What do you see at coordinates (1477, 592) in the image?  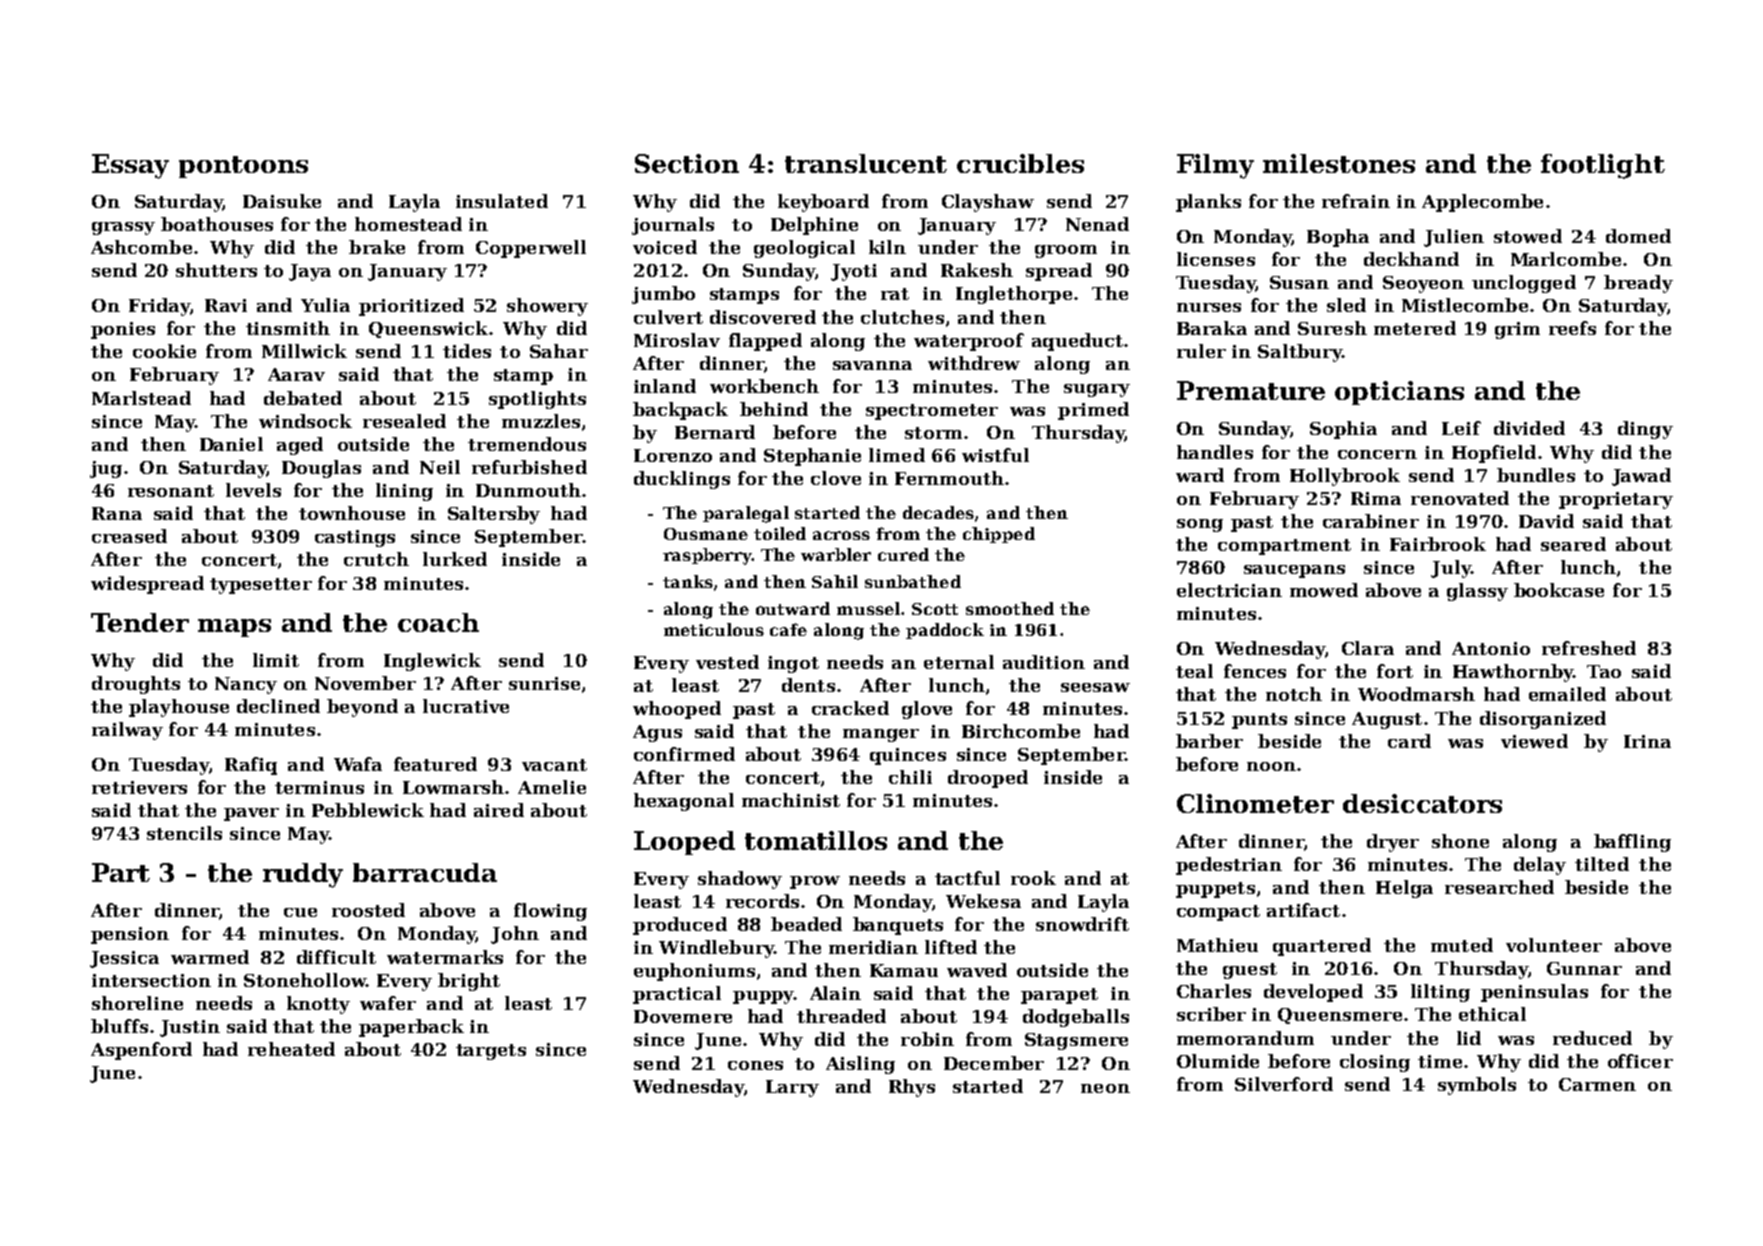 I see `glassy` at bounding box center [1477, 592].
